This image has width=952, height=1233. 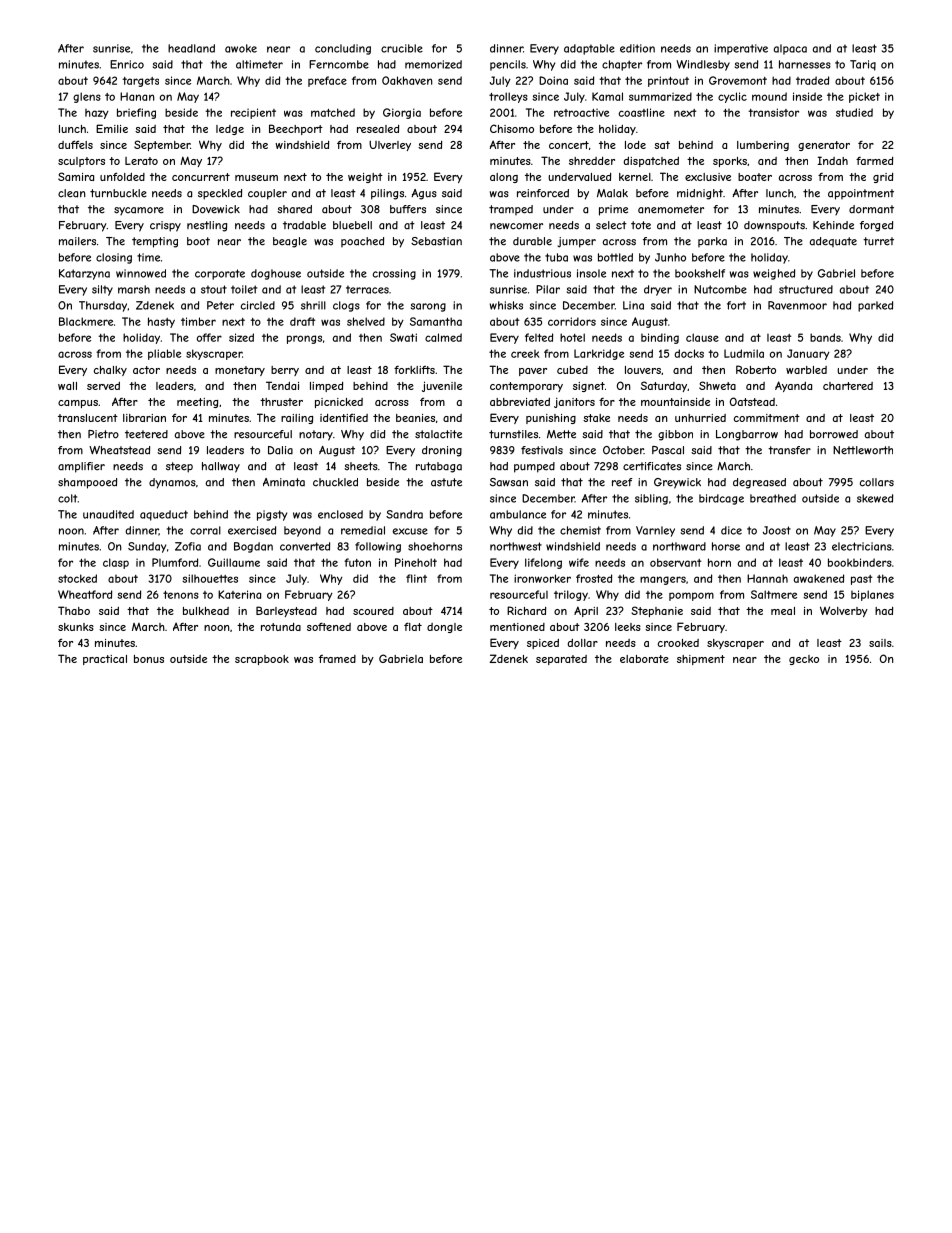 I want to click on preface, so click(x=327, y=81).
